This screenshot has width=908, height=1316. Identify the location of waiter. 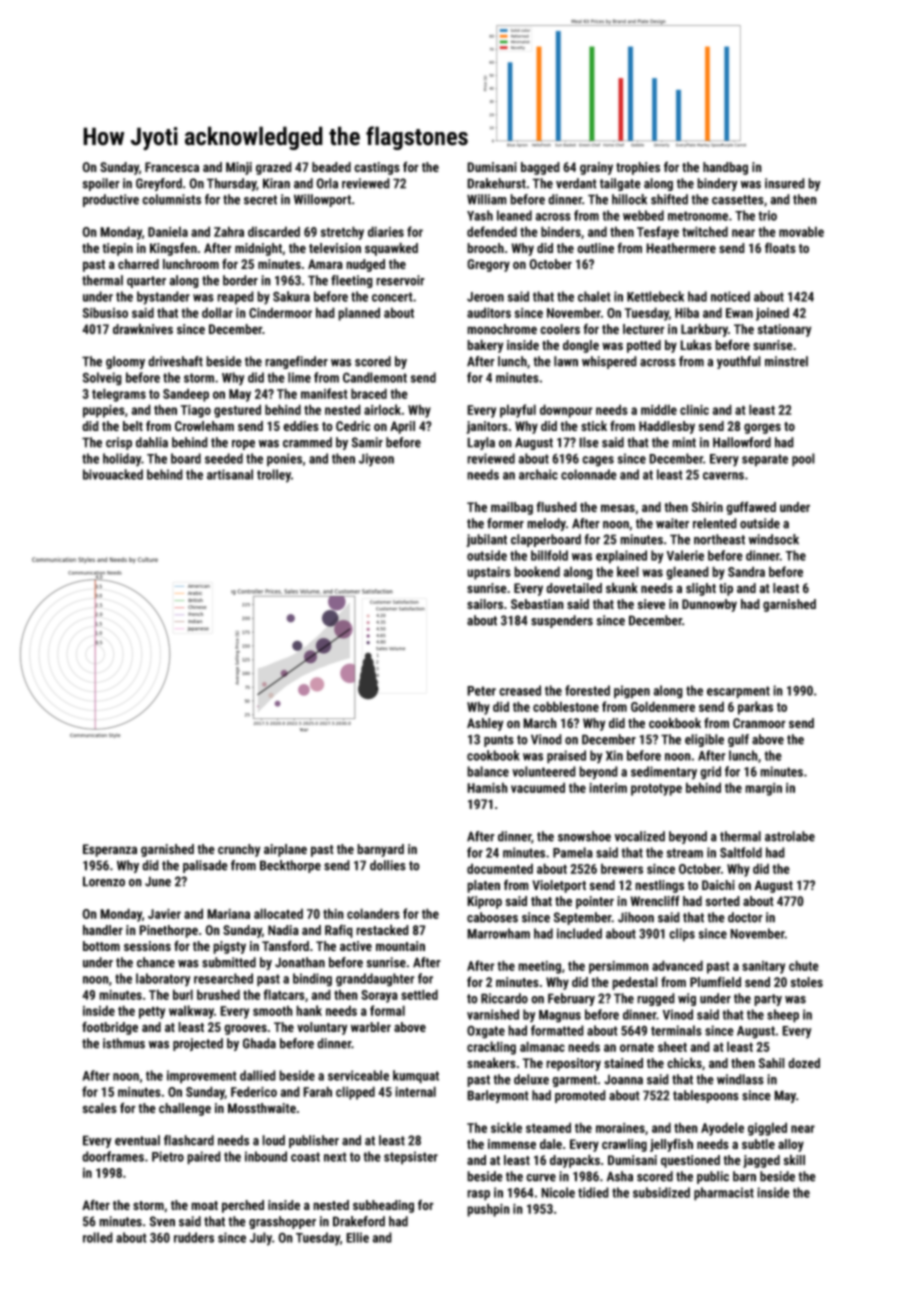
(672, 523).
